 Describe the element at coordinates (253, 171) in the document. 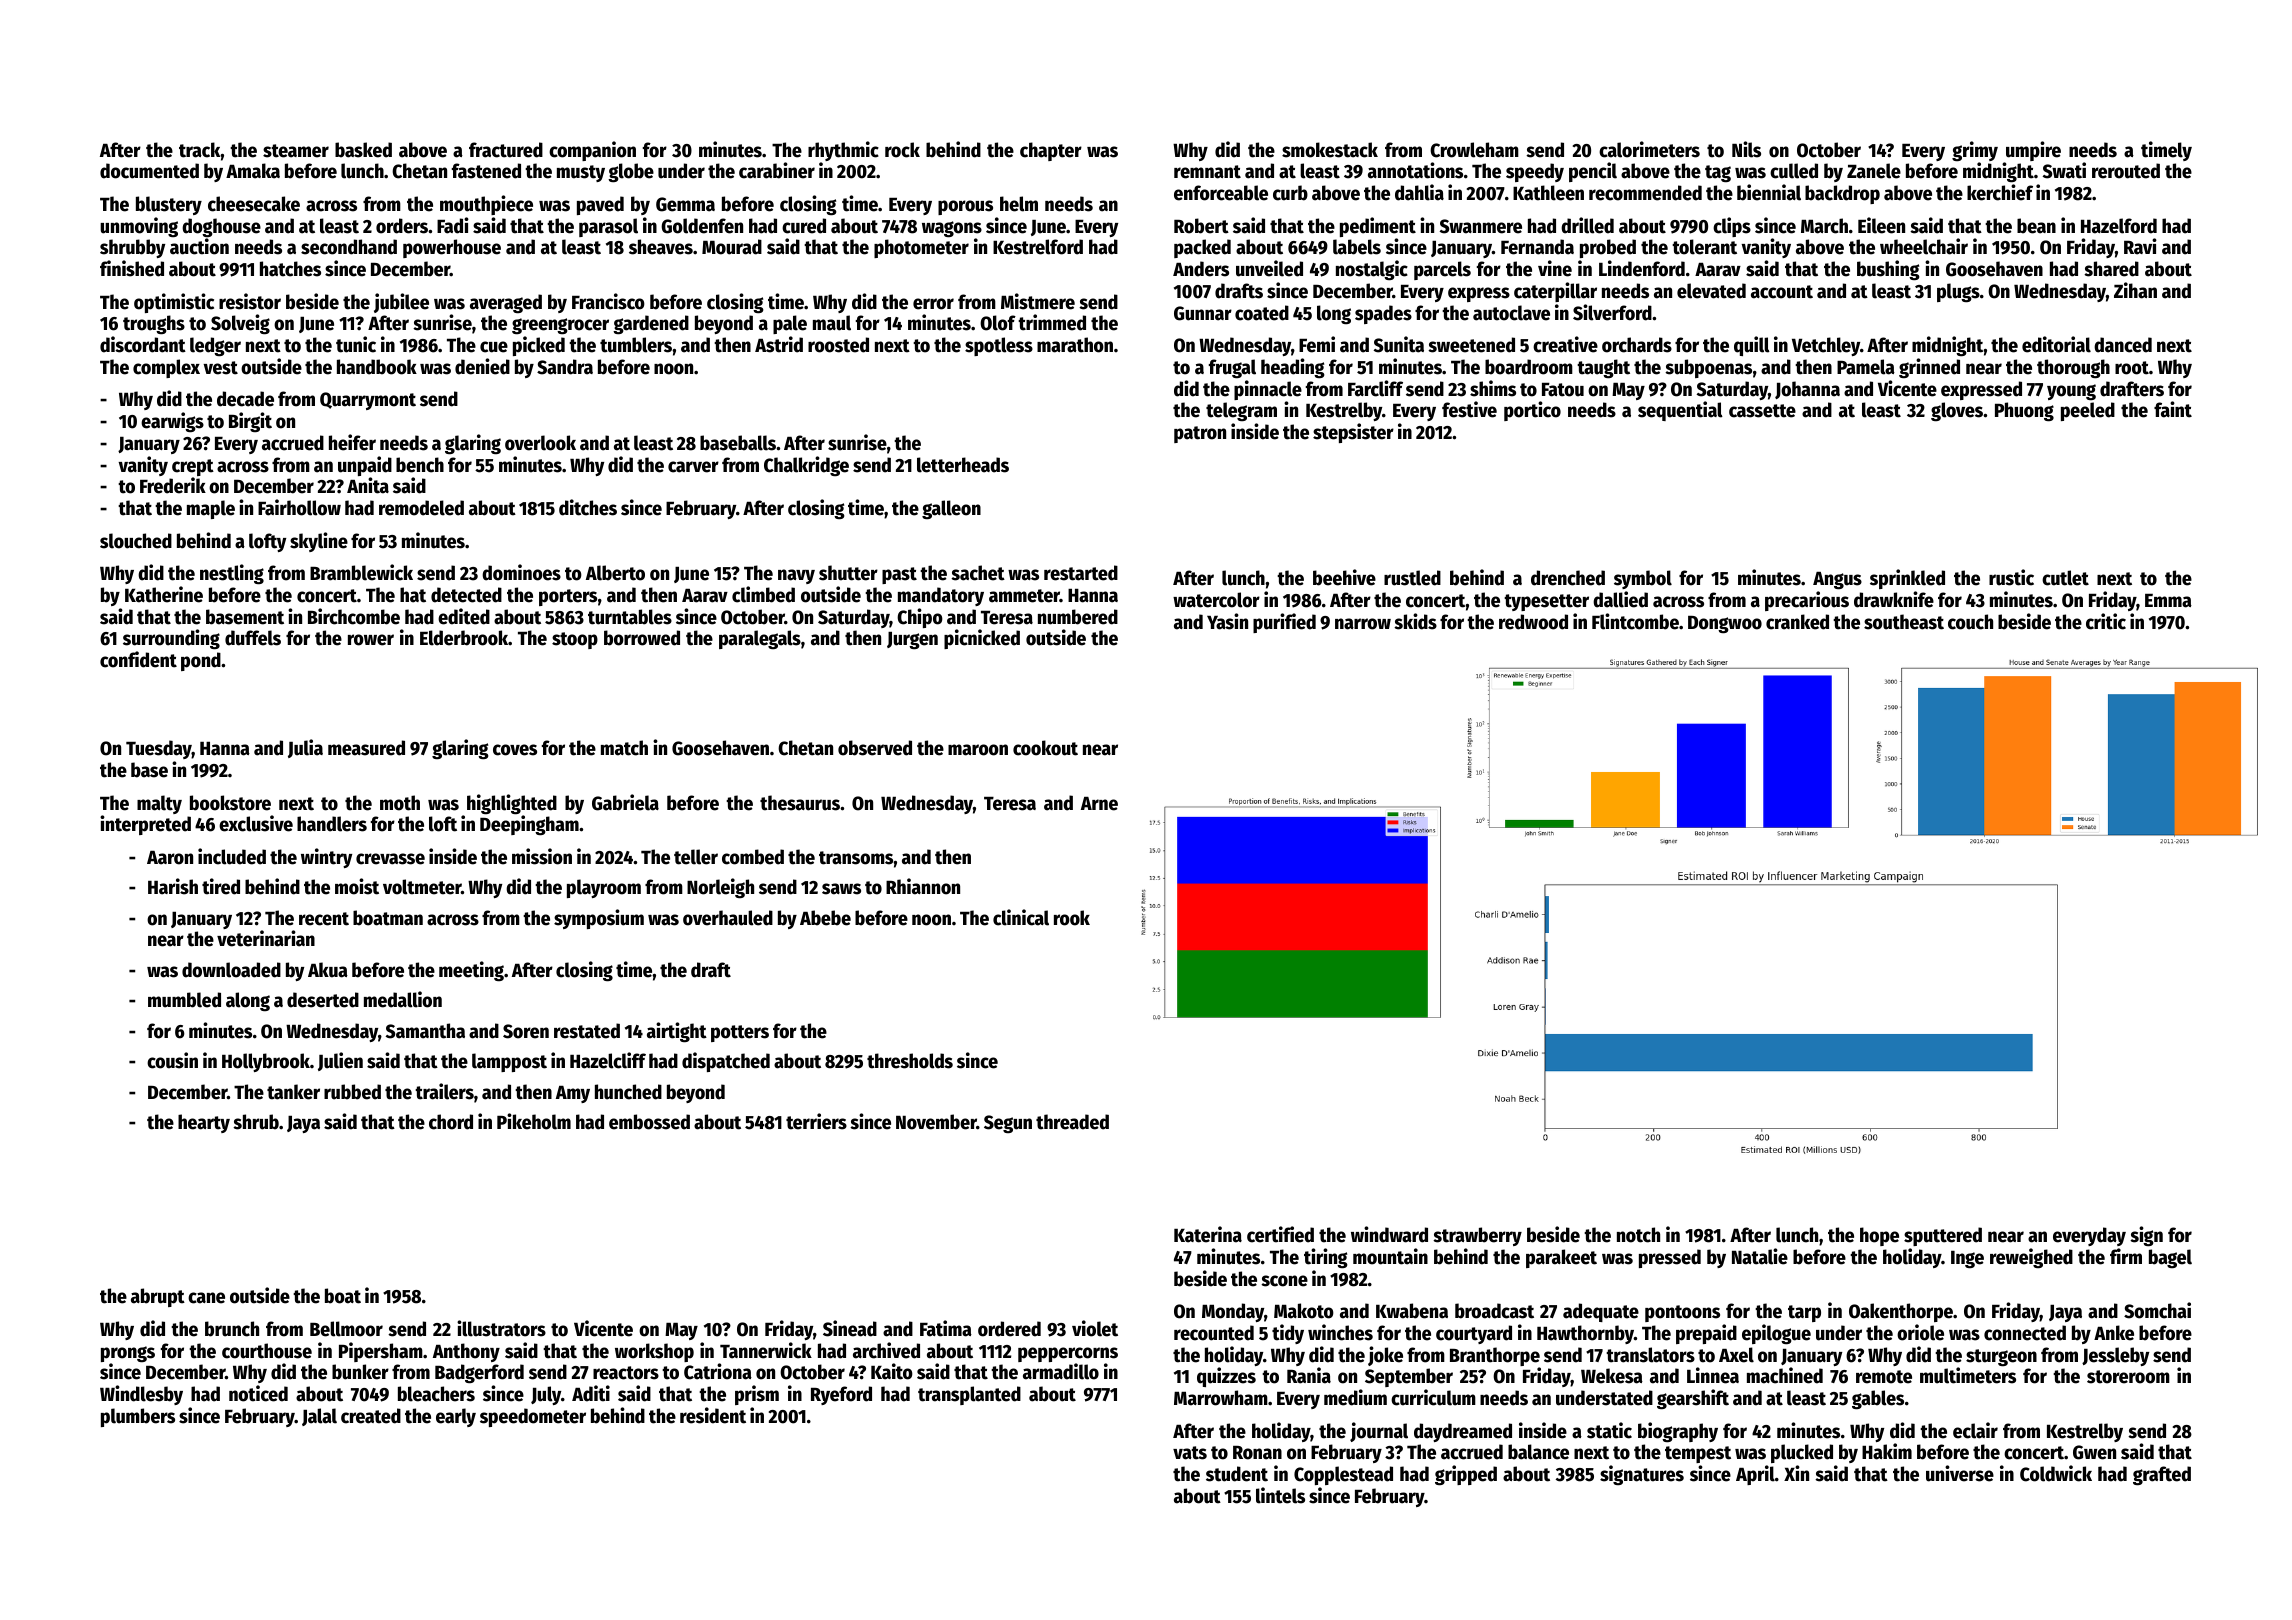

I see `Amaka` at that location.
